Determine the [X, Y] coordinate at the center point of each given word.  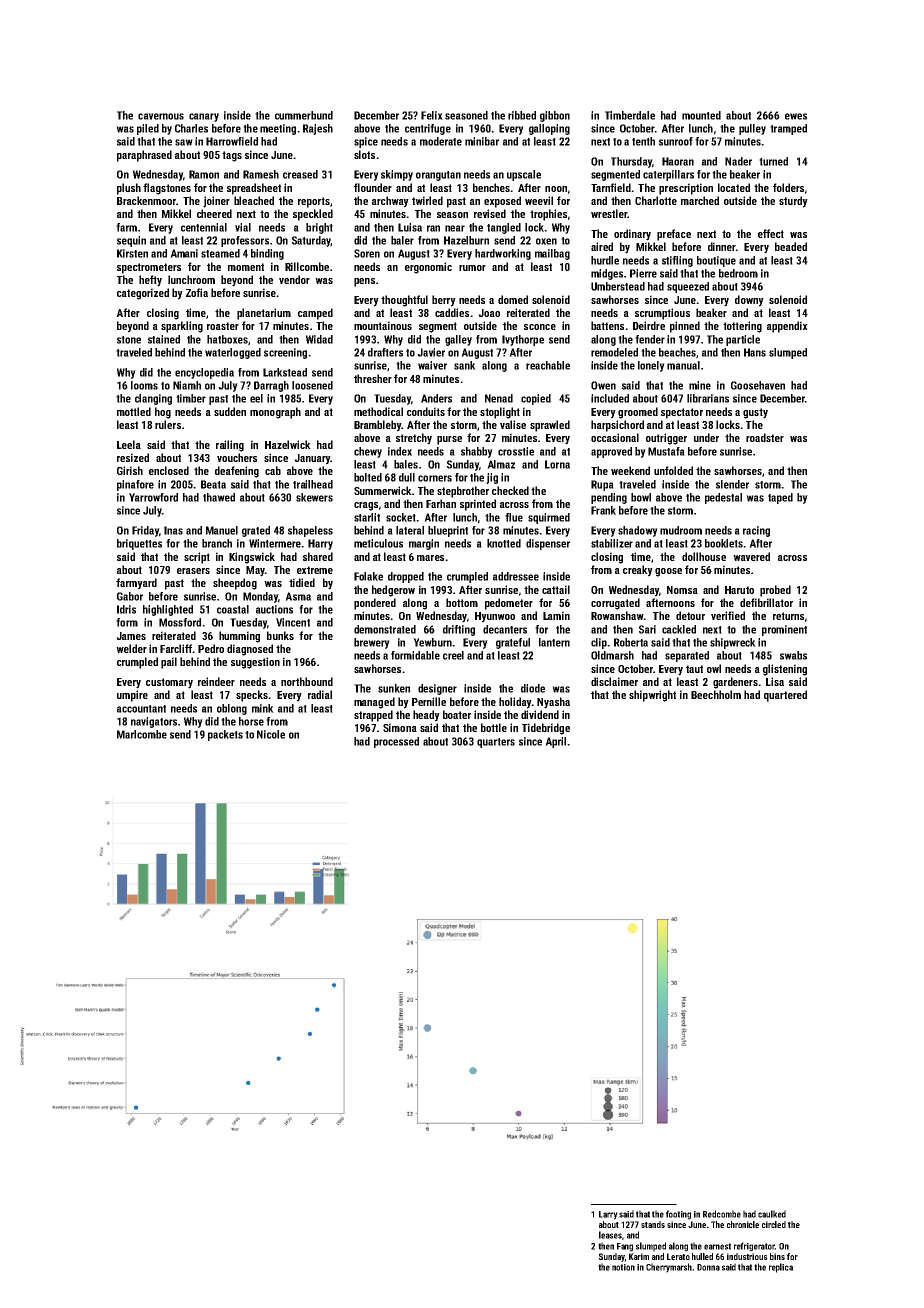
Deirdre [649, 325]
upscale [524, 175]
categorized [143, 294]
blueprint [448, 531]
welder [131, 648]
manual [683, 365]
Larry [608, 1215]
